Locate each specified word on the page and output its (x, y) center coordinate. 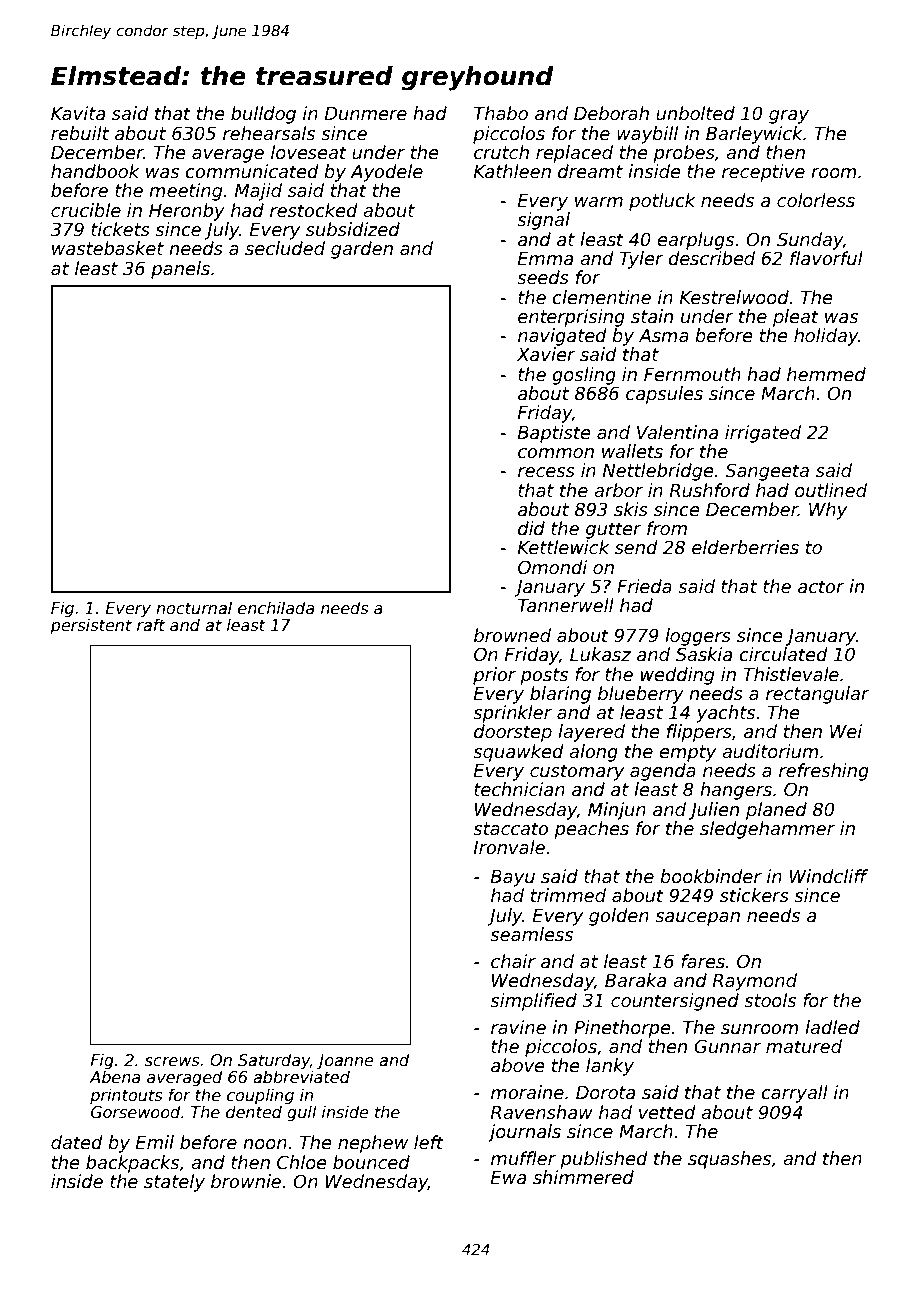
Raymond (755, 982)
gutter (614, 530)
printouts (126, 1096)
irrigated (763, 434)
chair (513, 961)
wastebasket (108, 248)
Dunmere (366, 114)
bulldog (263, 115)
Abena (114, 1076)
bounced (371, 1162)
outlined (831, 490)
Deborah (611, 113)
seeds (543, 277)
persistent (91, 626)
